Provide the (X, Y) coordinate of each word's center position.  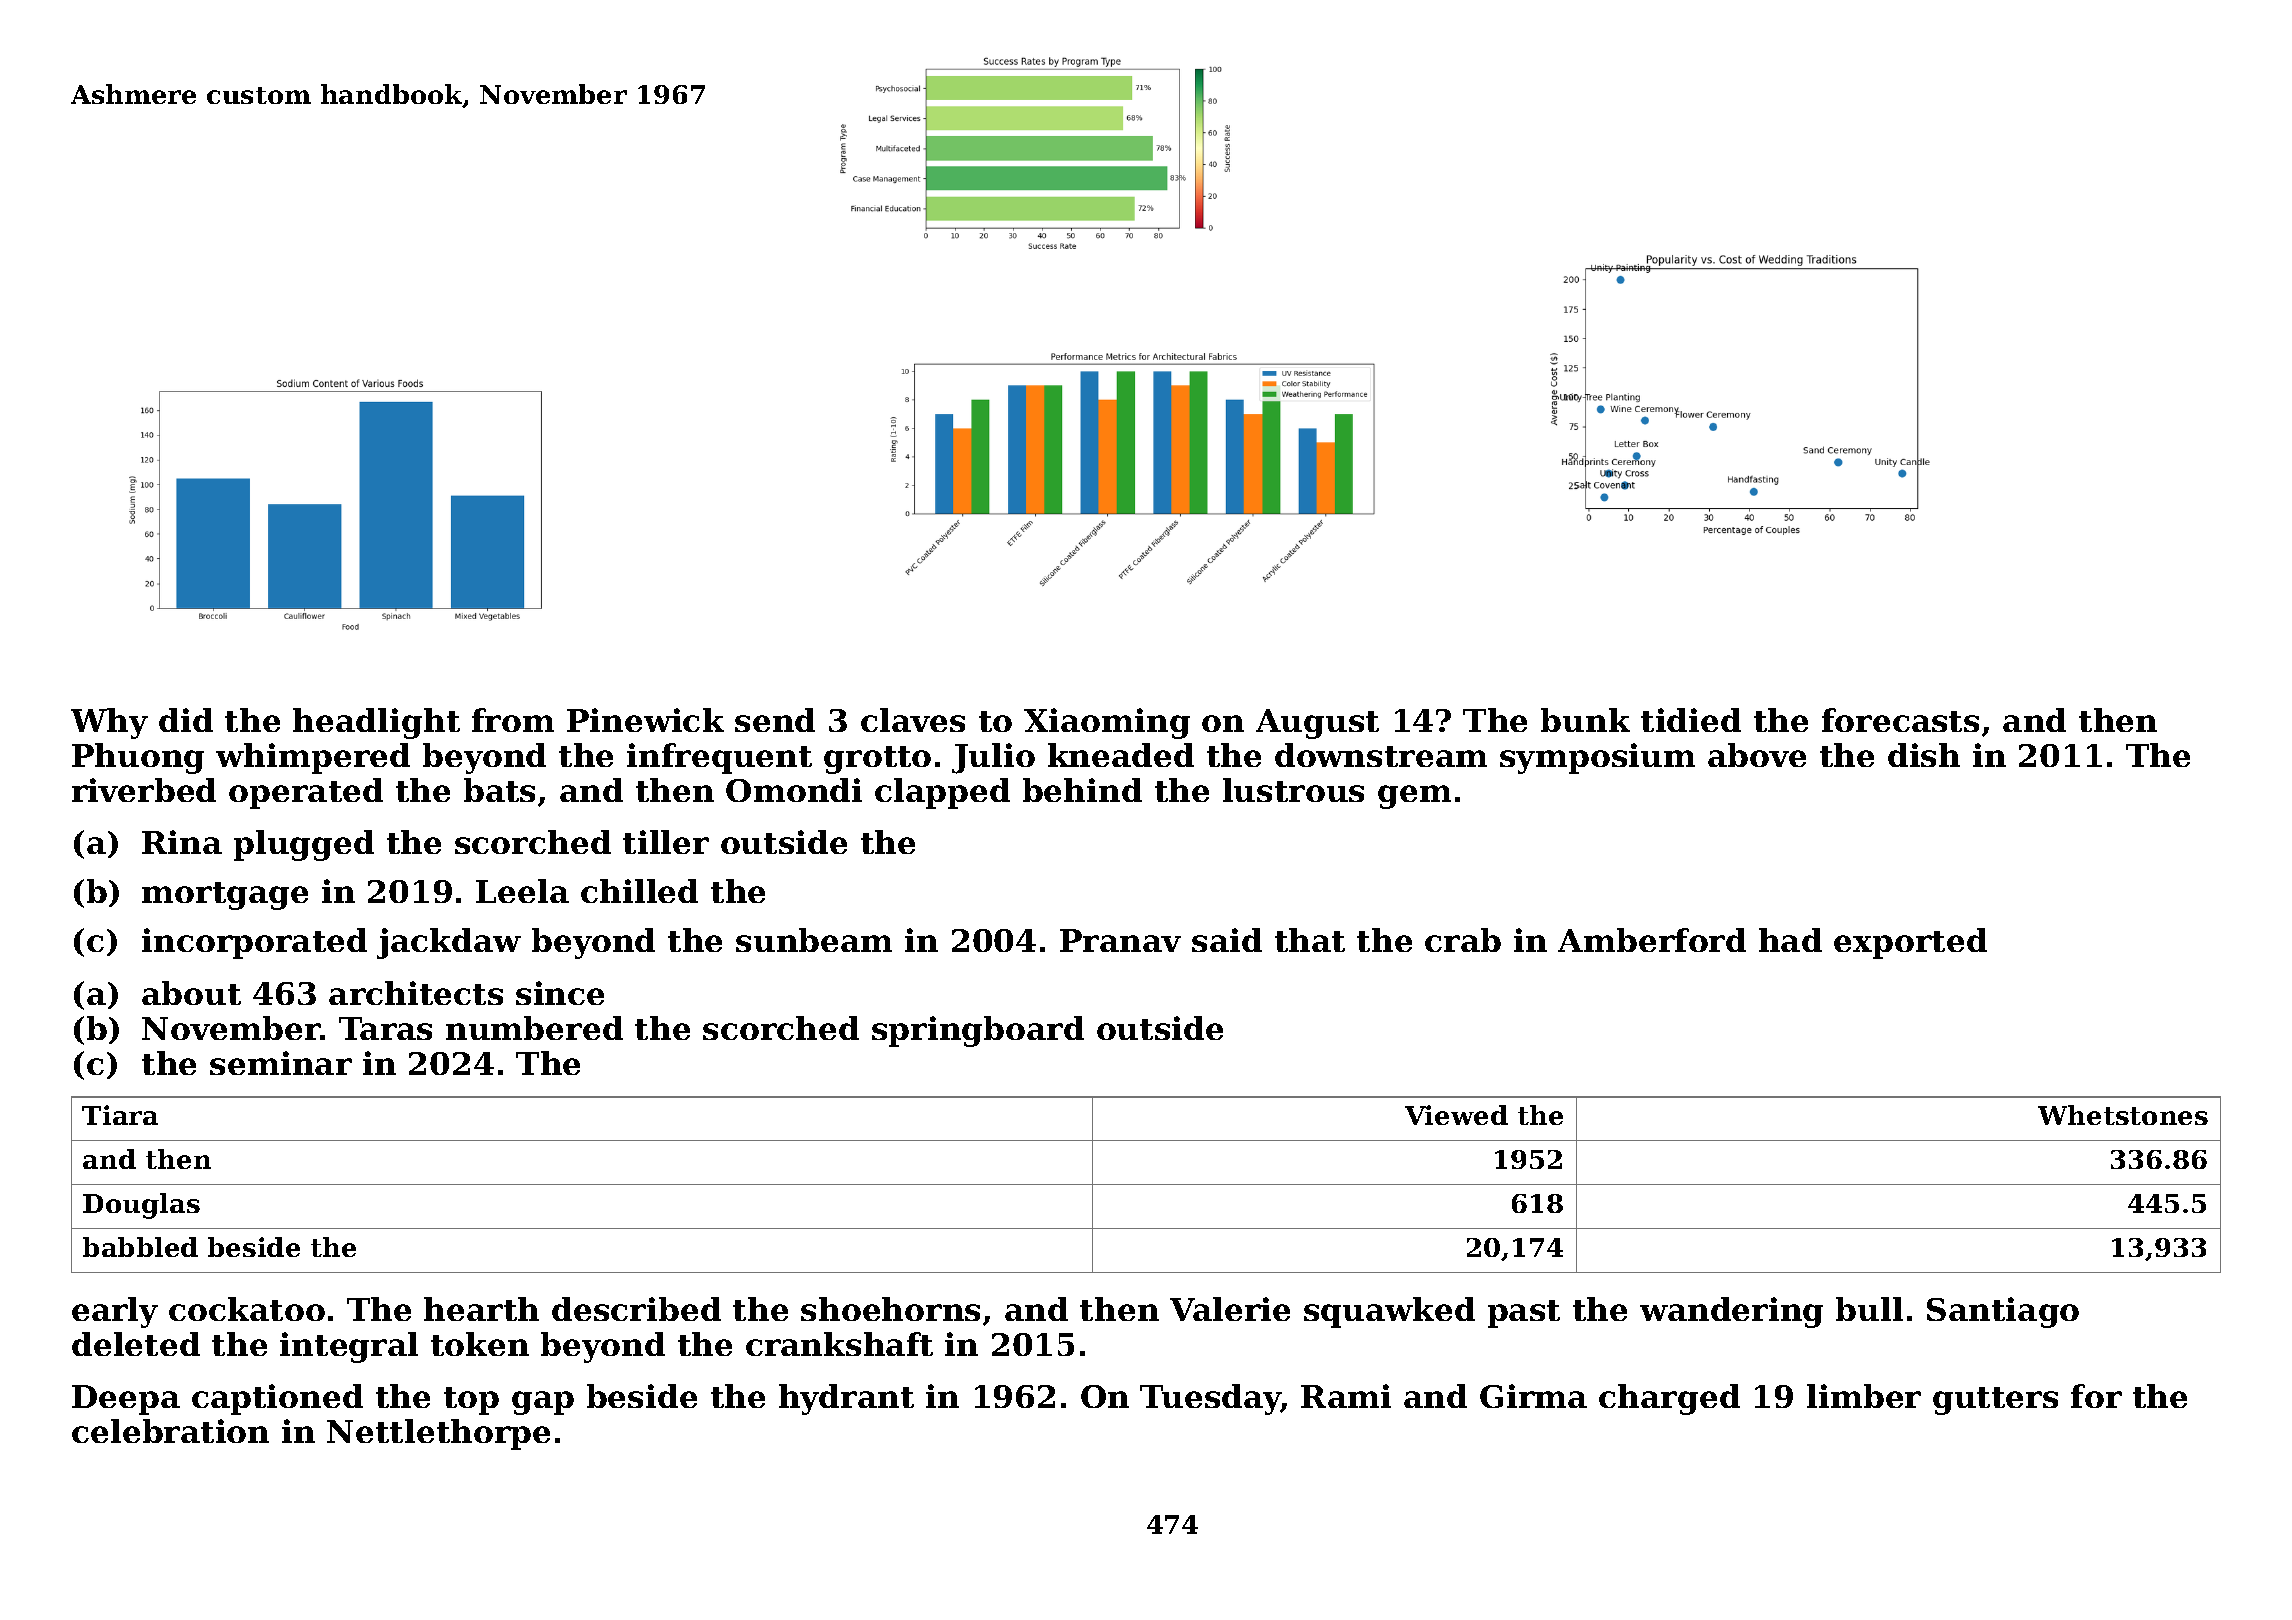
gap (543, 1403)
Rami (1346, 1396)
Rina (182, 842)
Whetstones (2123, 1115)
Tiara (120, 1115)
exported (1910, 943)
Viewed (1456, 1115)
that (1310, 940)
